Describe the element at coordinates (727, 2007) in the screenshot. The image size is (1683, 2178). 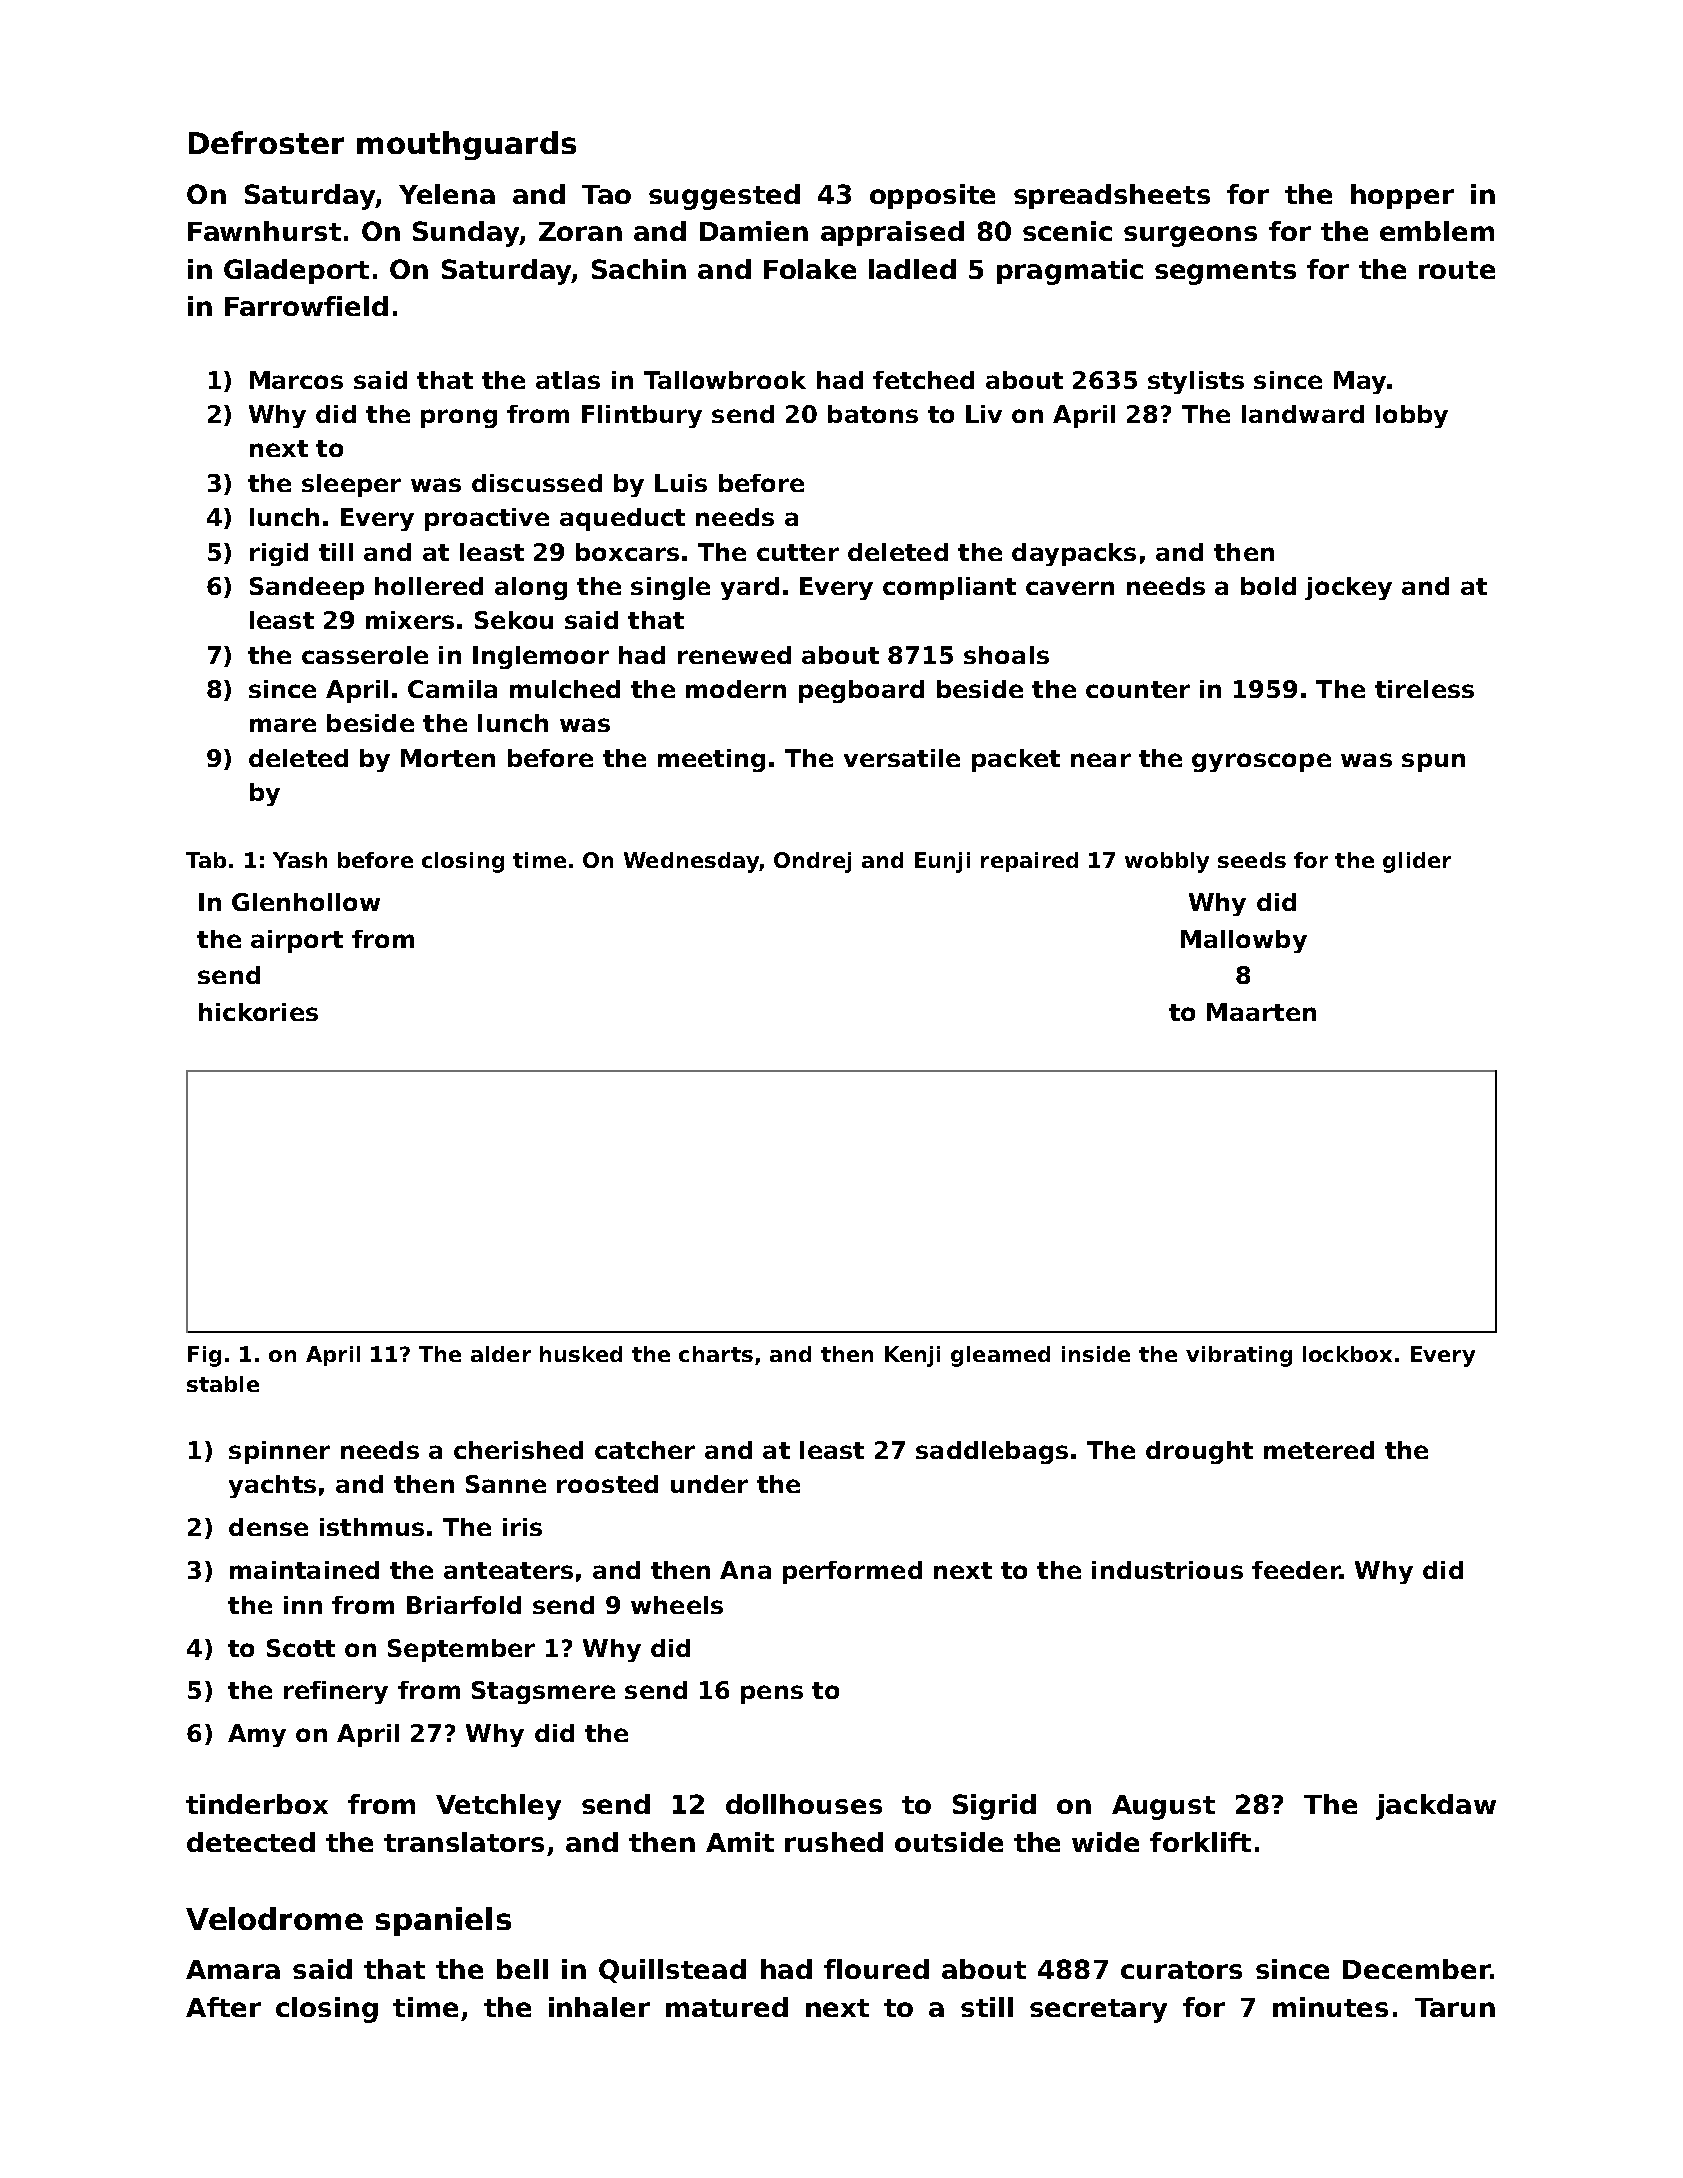
I see `matured` at that location.
